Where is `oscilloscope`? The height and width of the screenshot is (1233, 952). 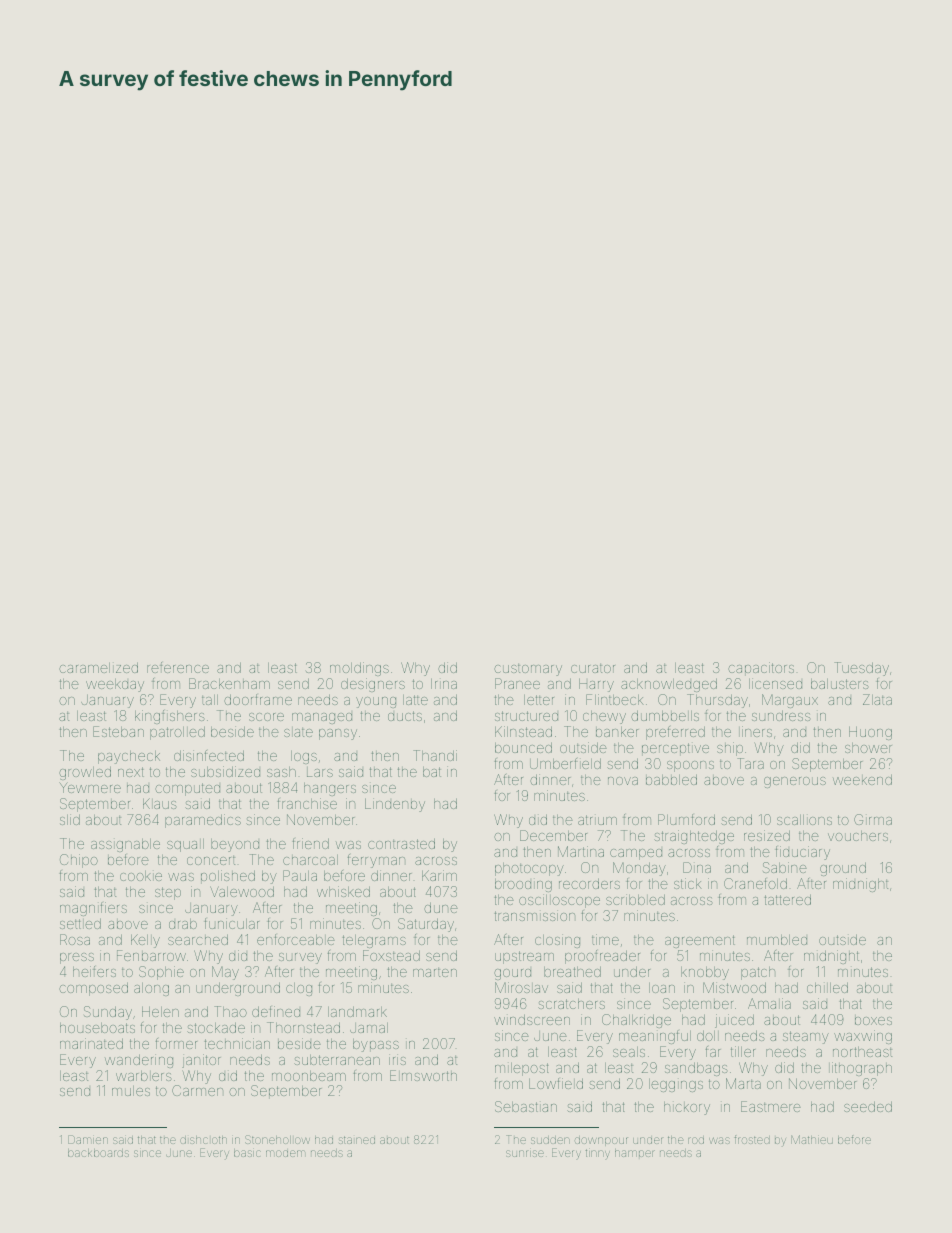
oscilloscope is located at coordinates (559, 901).
